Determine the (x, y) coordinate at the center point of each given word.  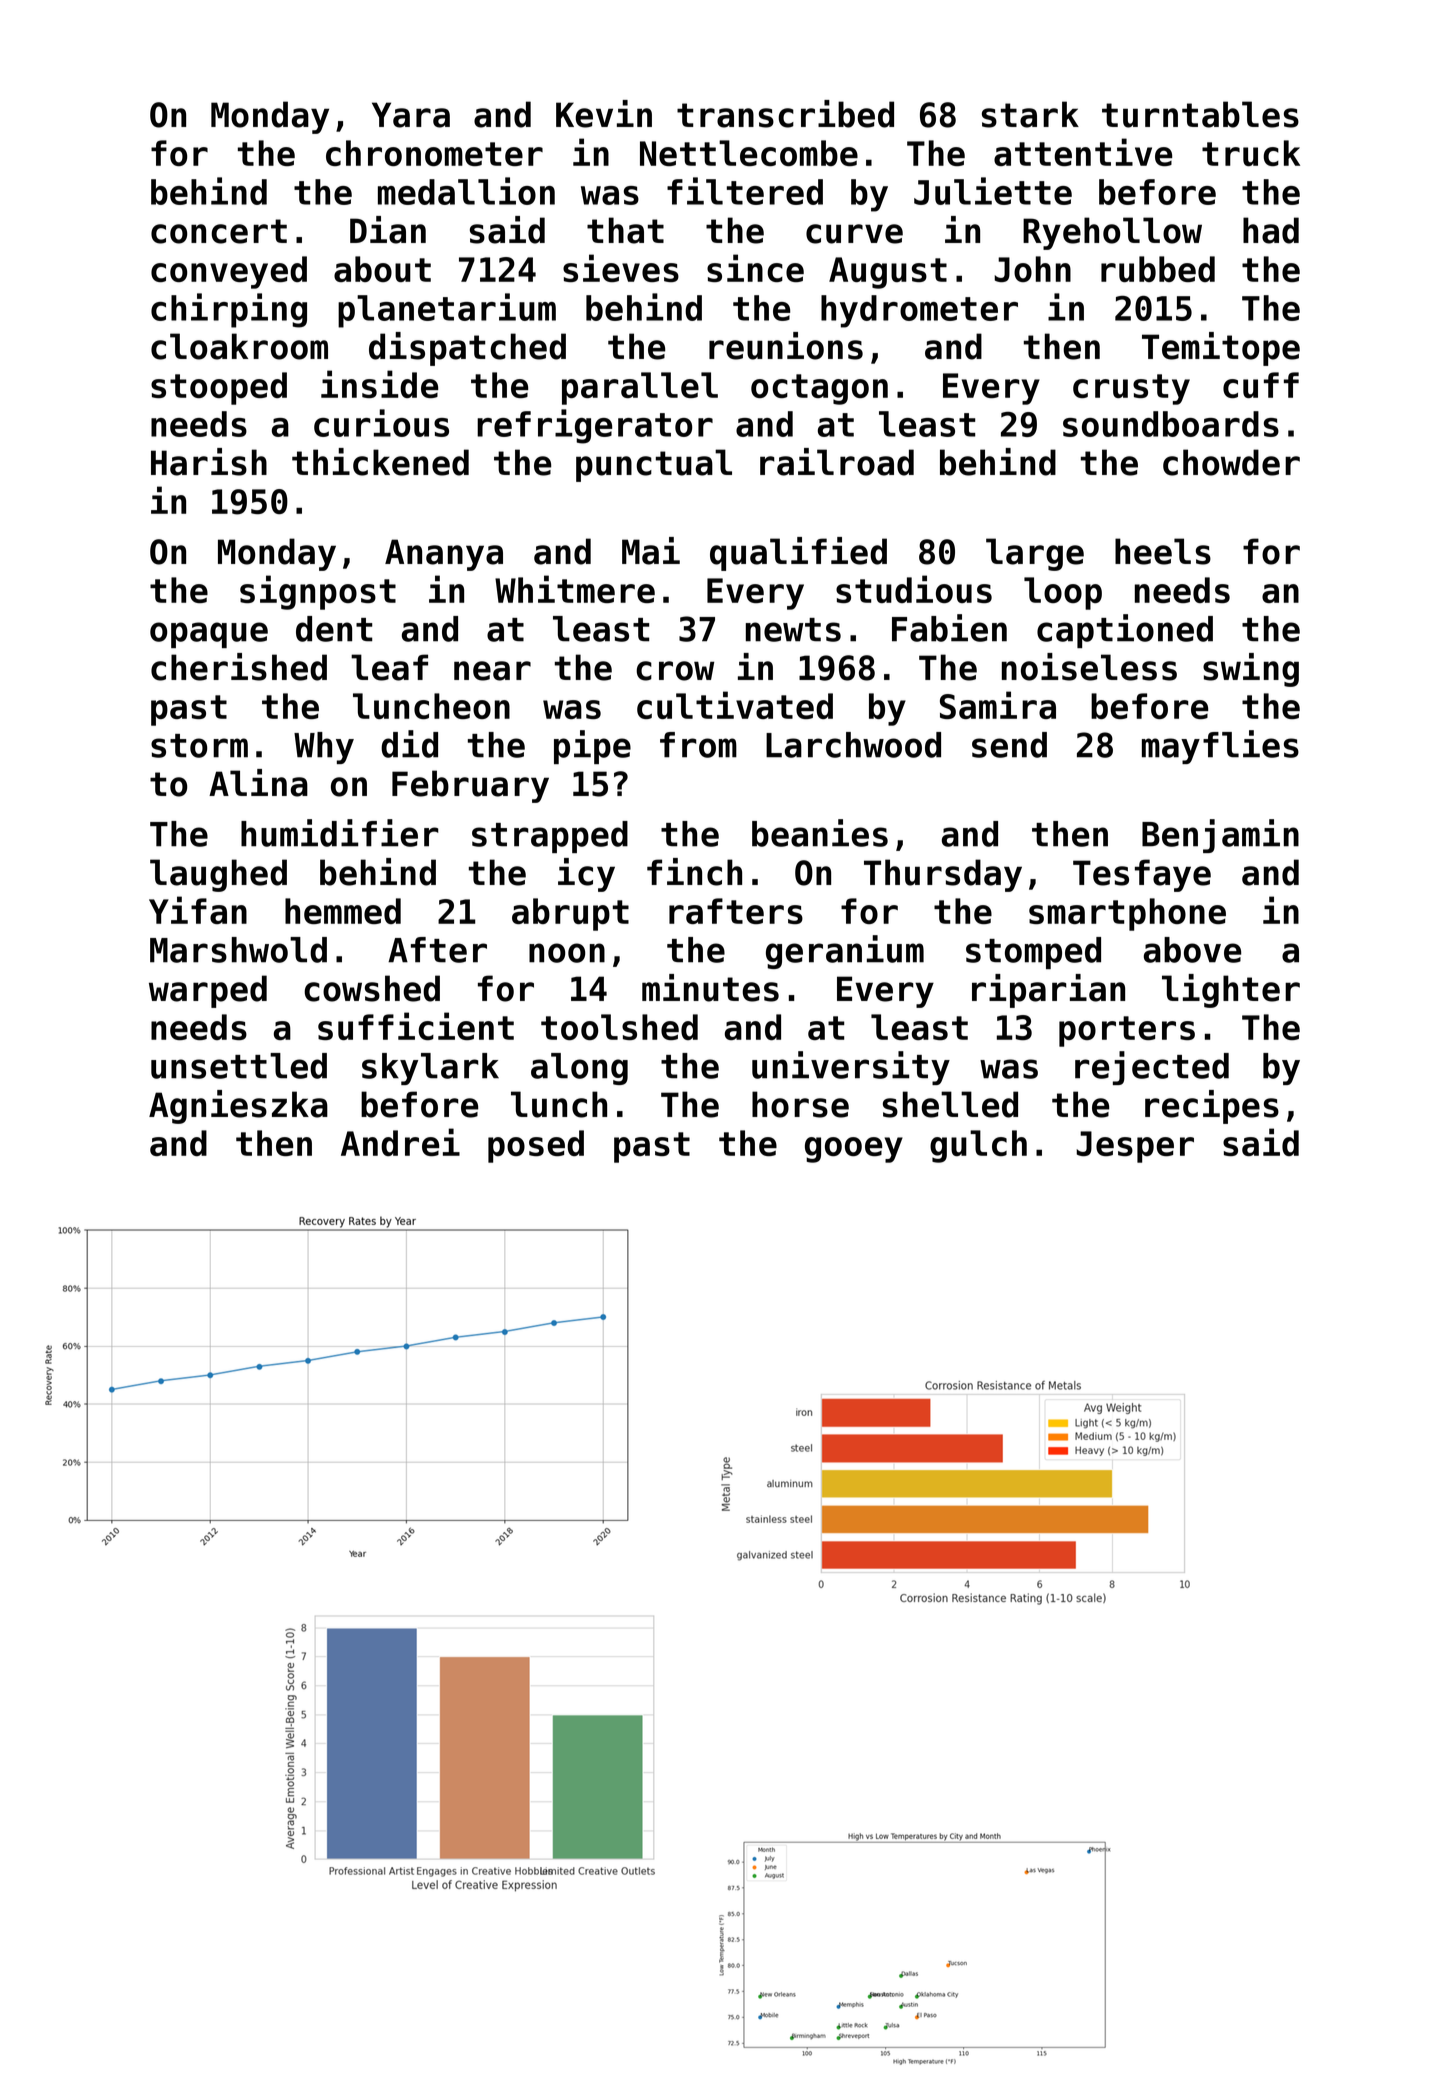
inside (379, 384)
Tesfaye (1142, 875)
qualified (798, 554)
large (1035, 554)
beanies (820, 833)
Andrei (400, 1142)
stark (1030, 114)
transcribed (785, 114)
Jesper (1135, 1147)
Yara (411, 115)
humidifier (340, 833)
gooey (854, 1150)
